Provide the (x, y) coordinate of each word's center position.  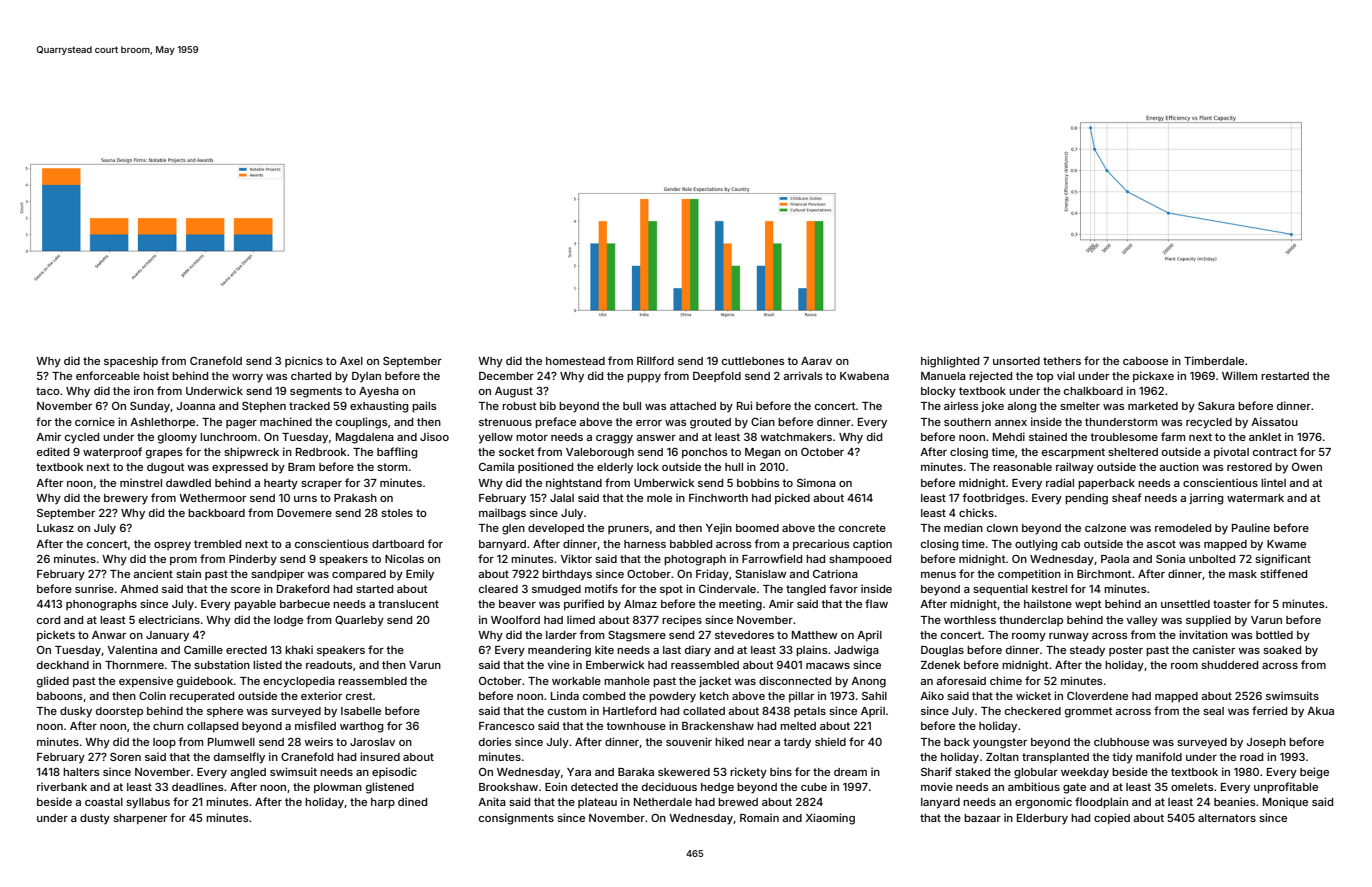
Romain (759, 817)
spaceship (131, 361)
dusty (95, 819)
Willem (1239, 375)
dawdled (188, 483)
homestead (575, 361)
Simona (816, 482)
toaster (1232, 604)
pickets (56, 635)
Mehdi (1009, 436)
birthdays (567, 575)
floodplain (1101, 803)
